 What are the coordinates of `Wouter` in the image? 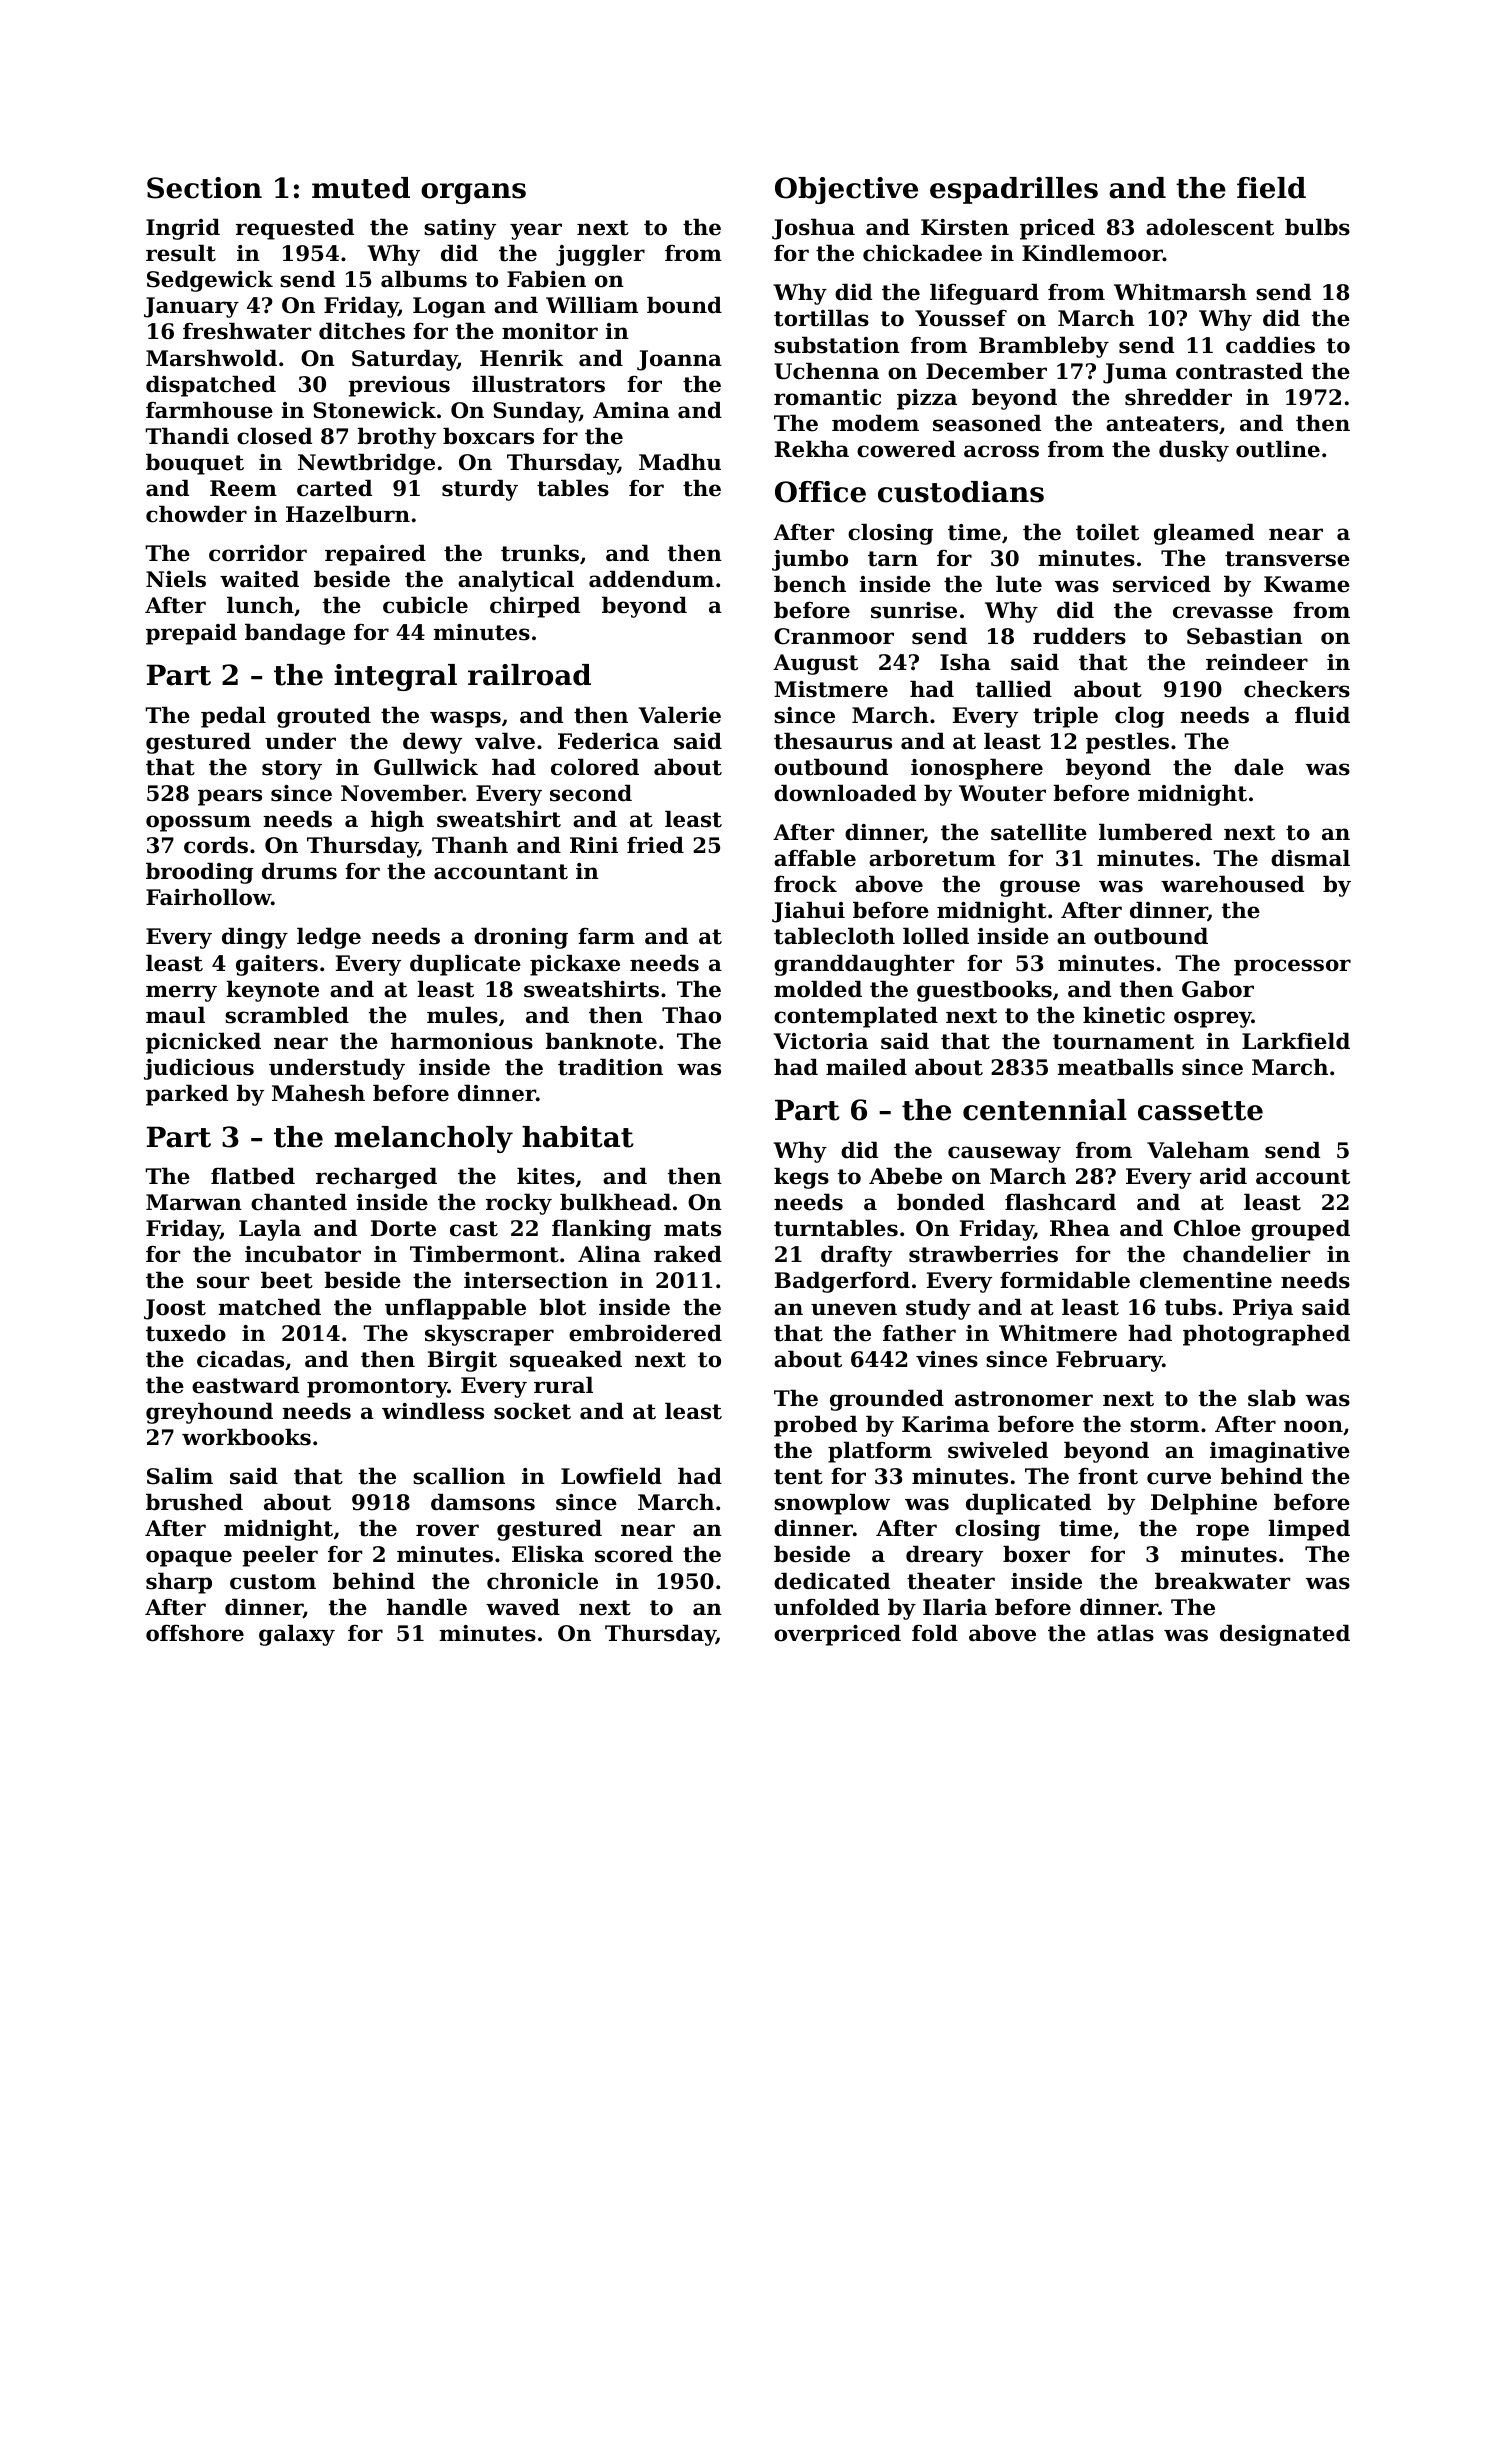 It's located at (1002, 793).
